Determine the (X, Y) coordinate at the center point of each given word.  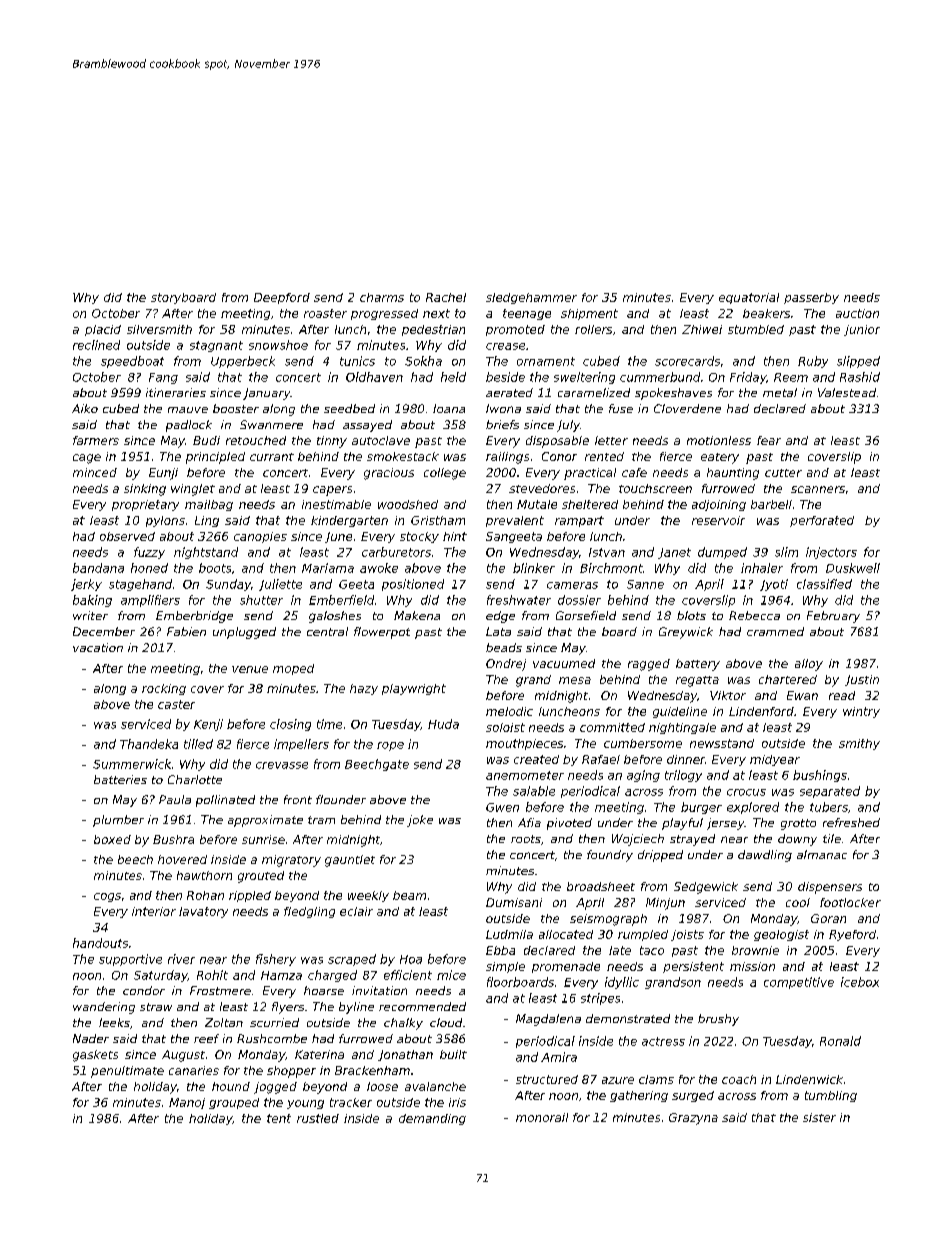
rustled (318, 1118)
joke (420, 821)
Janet (674, 553)
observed (127, 536)
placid (103, 330)
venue (250, 669)
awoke (379, 568)
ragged (649, 665)
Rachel (446, 297)
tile (832, 838)
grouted (261, 877)
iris (457, 1102)
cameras (572, 585)
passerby (811, 298)
